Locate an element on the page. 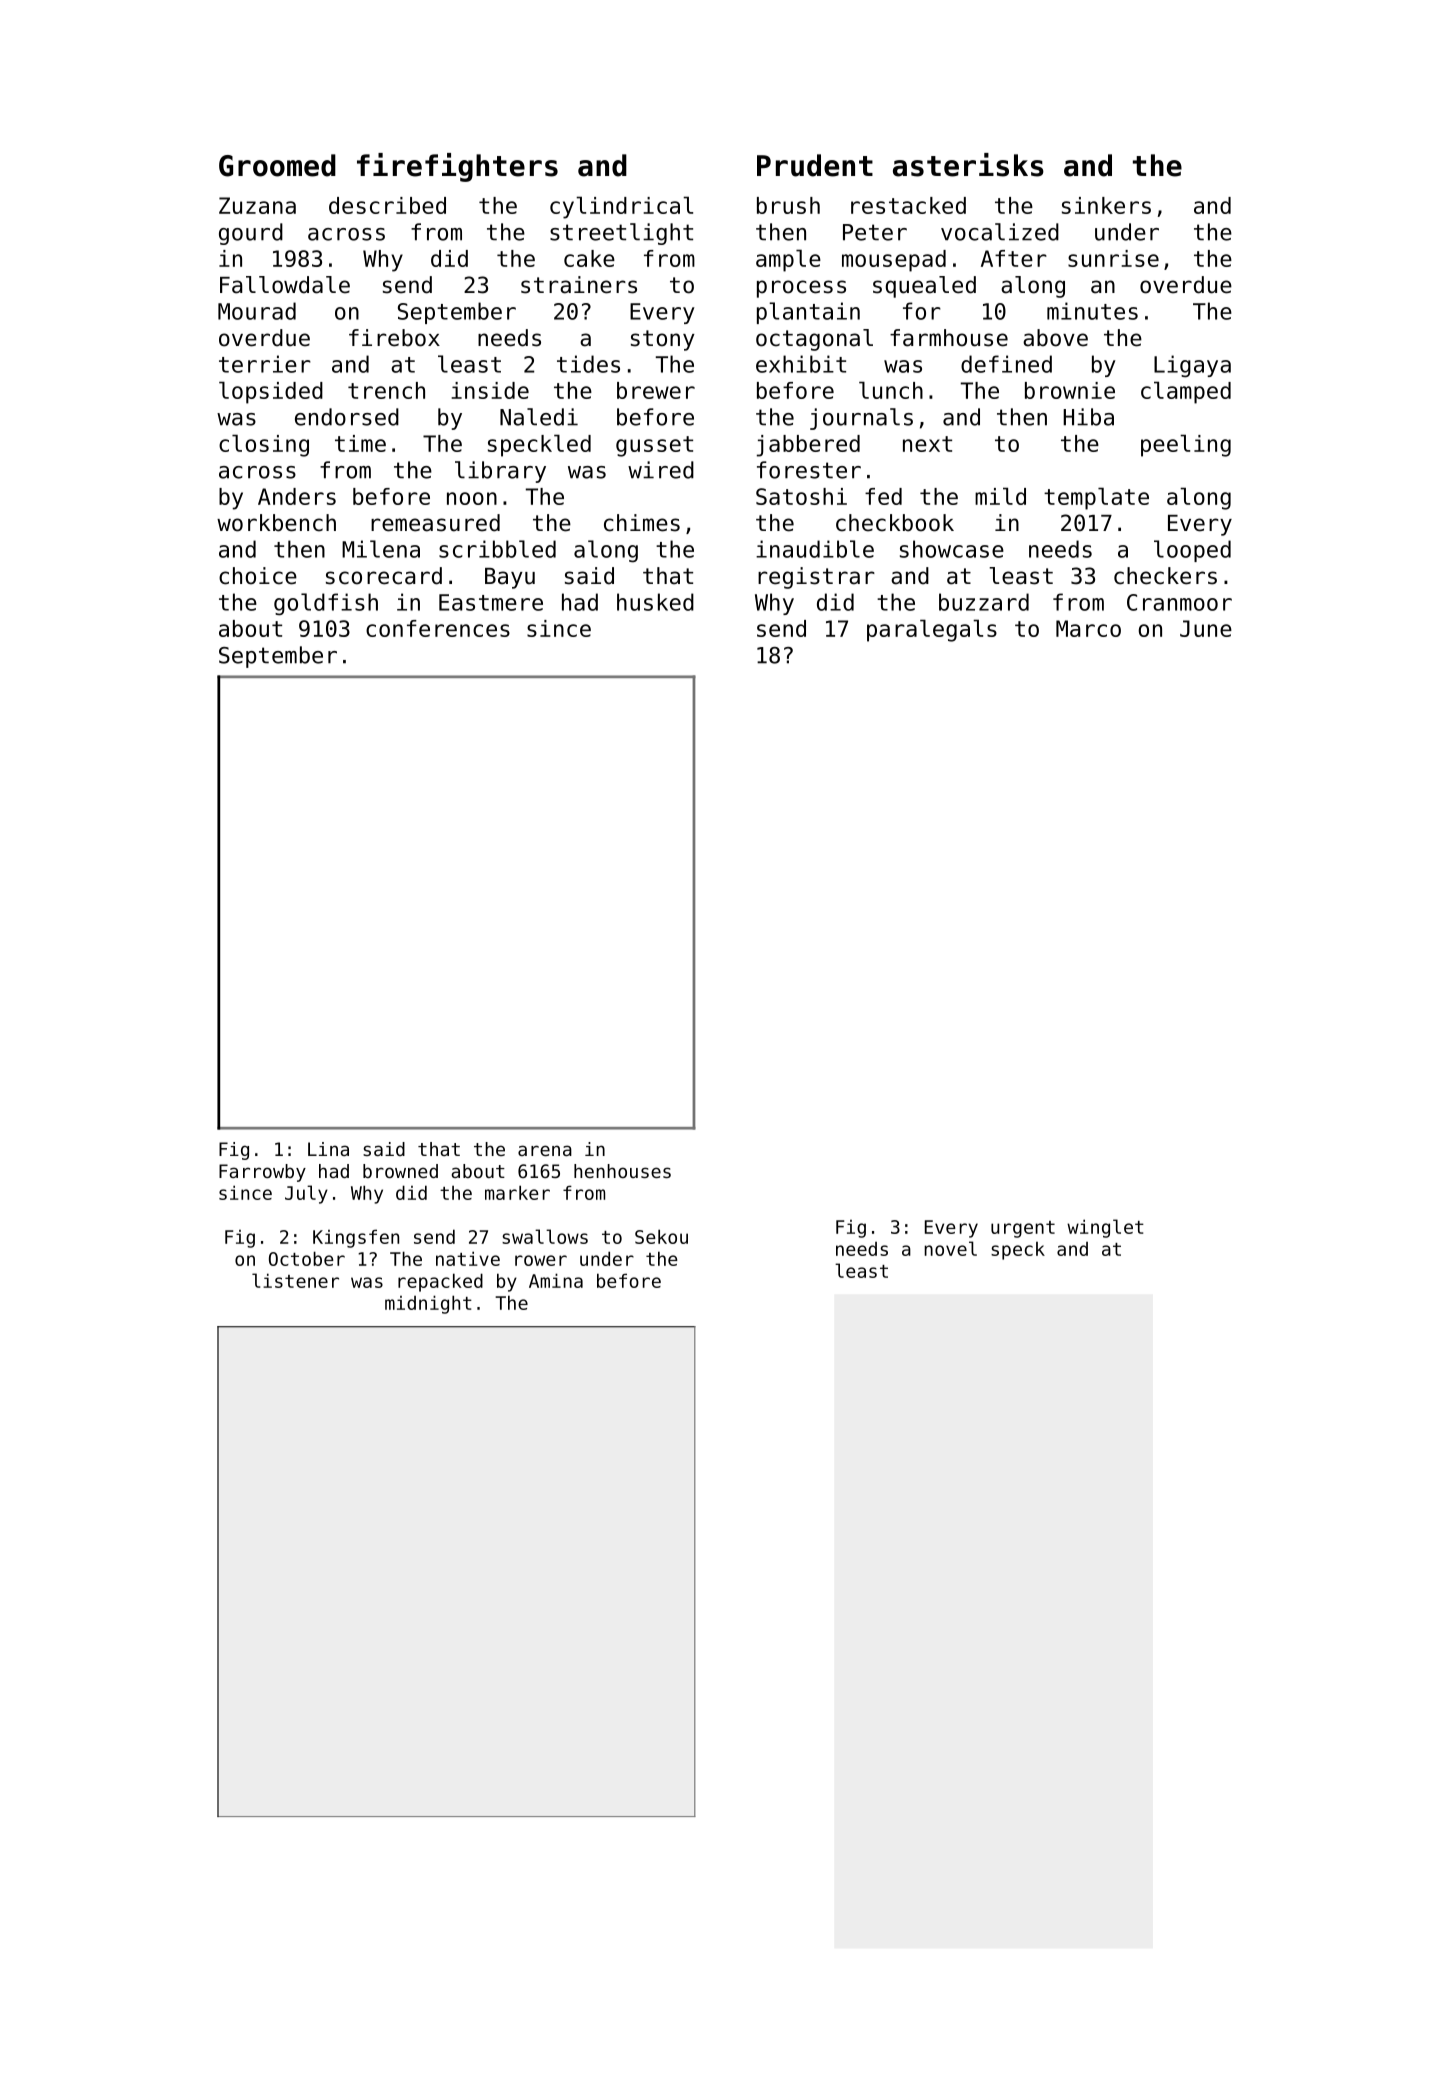  peeling is located at coordinates (1186, 445).
